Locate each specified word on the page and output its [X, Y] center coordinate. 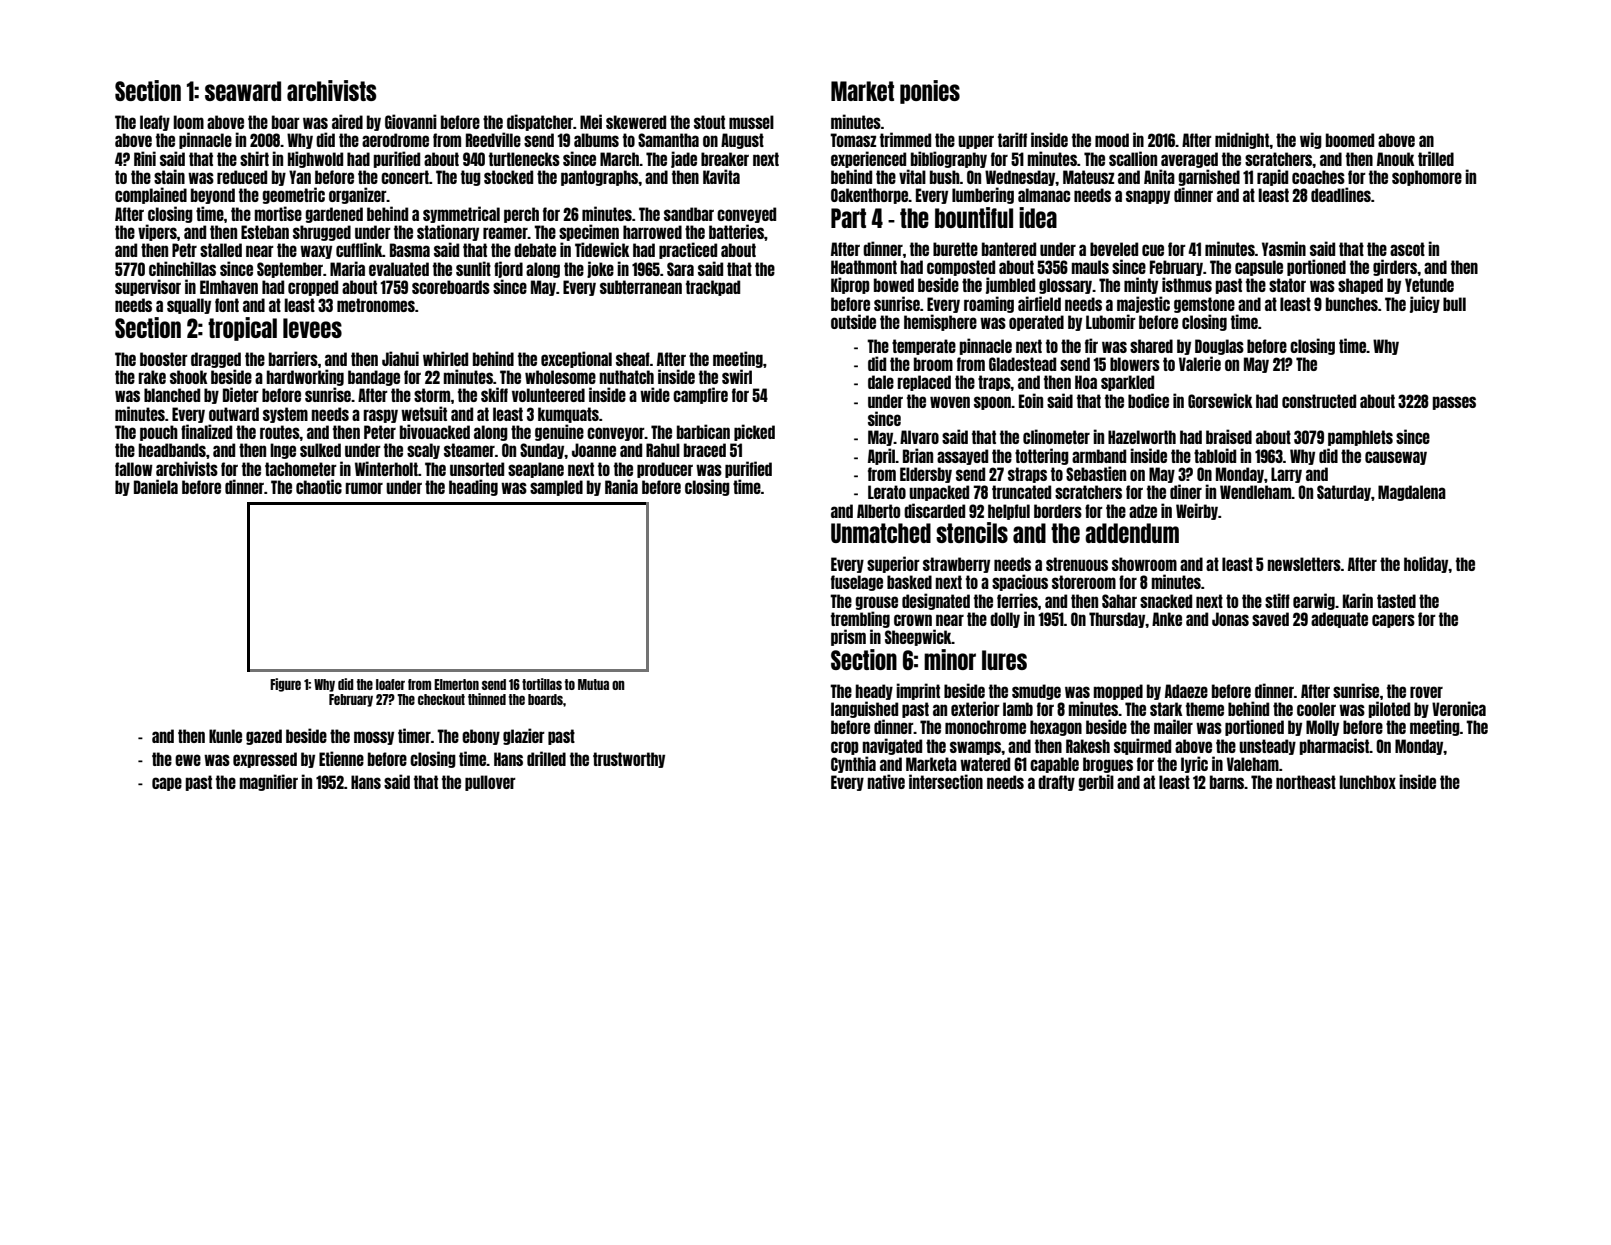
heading [473, 487]
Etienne [341, 758]
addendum [1132, 533]
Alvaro [919, 437]
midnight [1242, 140]
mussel [751, 122]
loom [189, 122]
